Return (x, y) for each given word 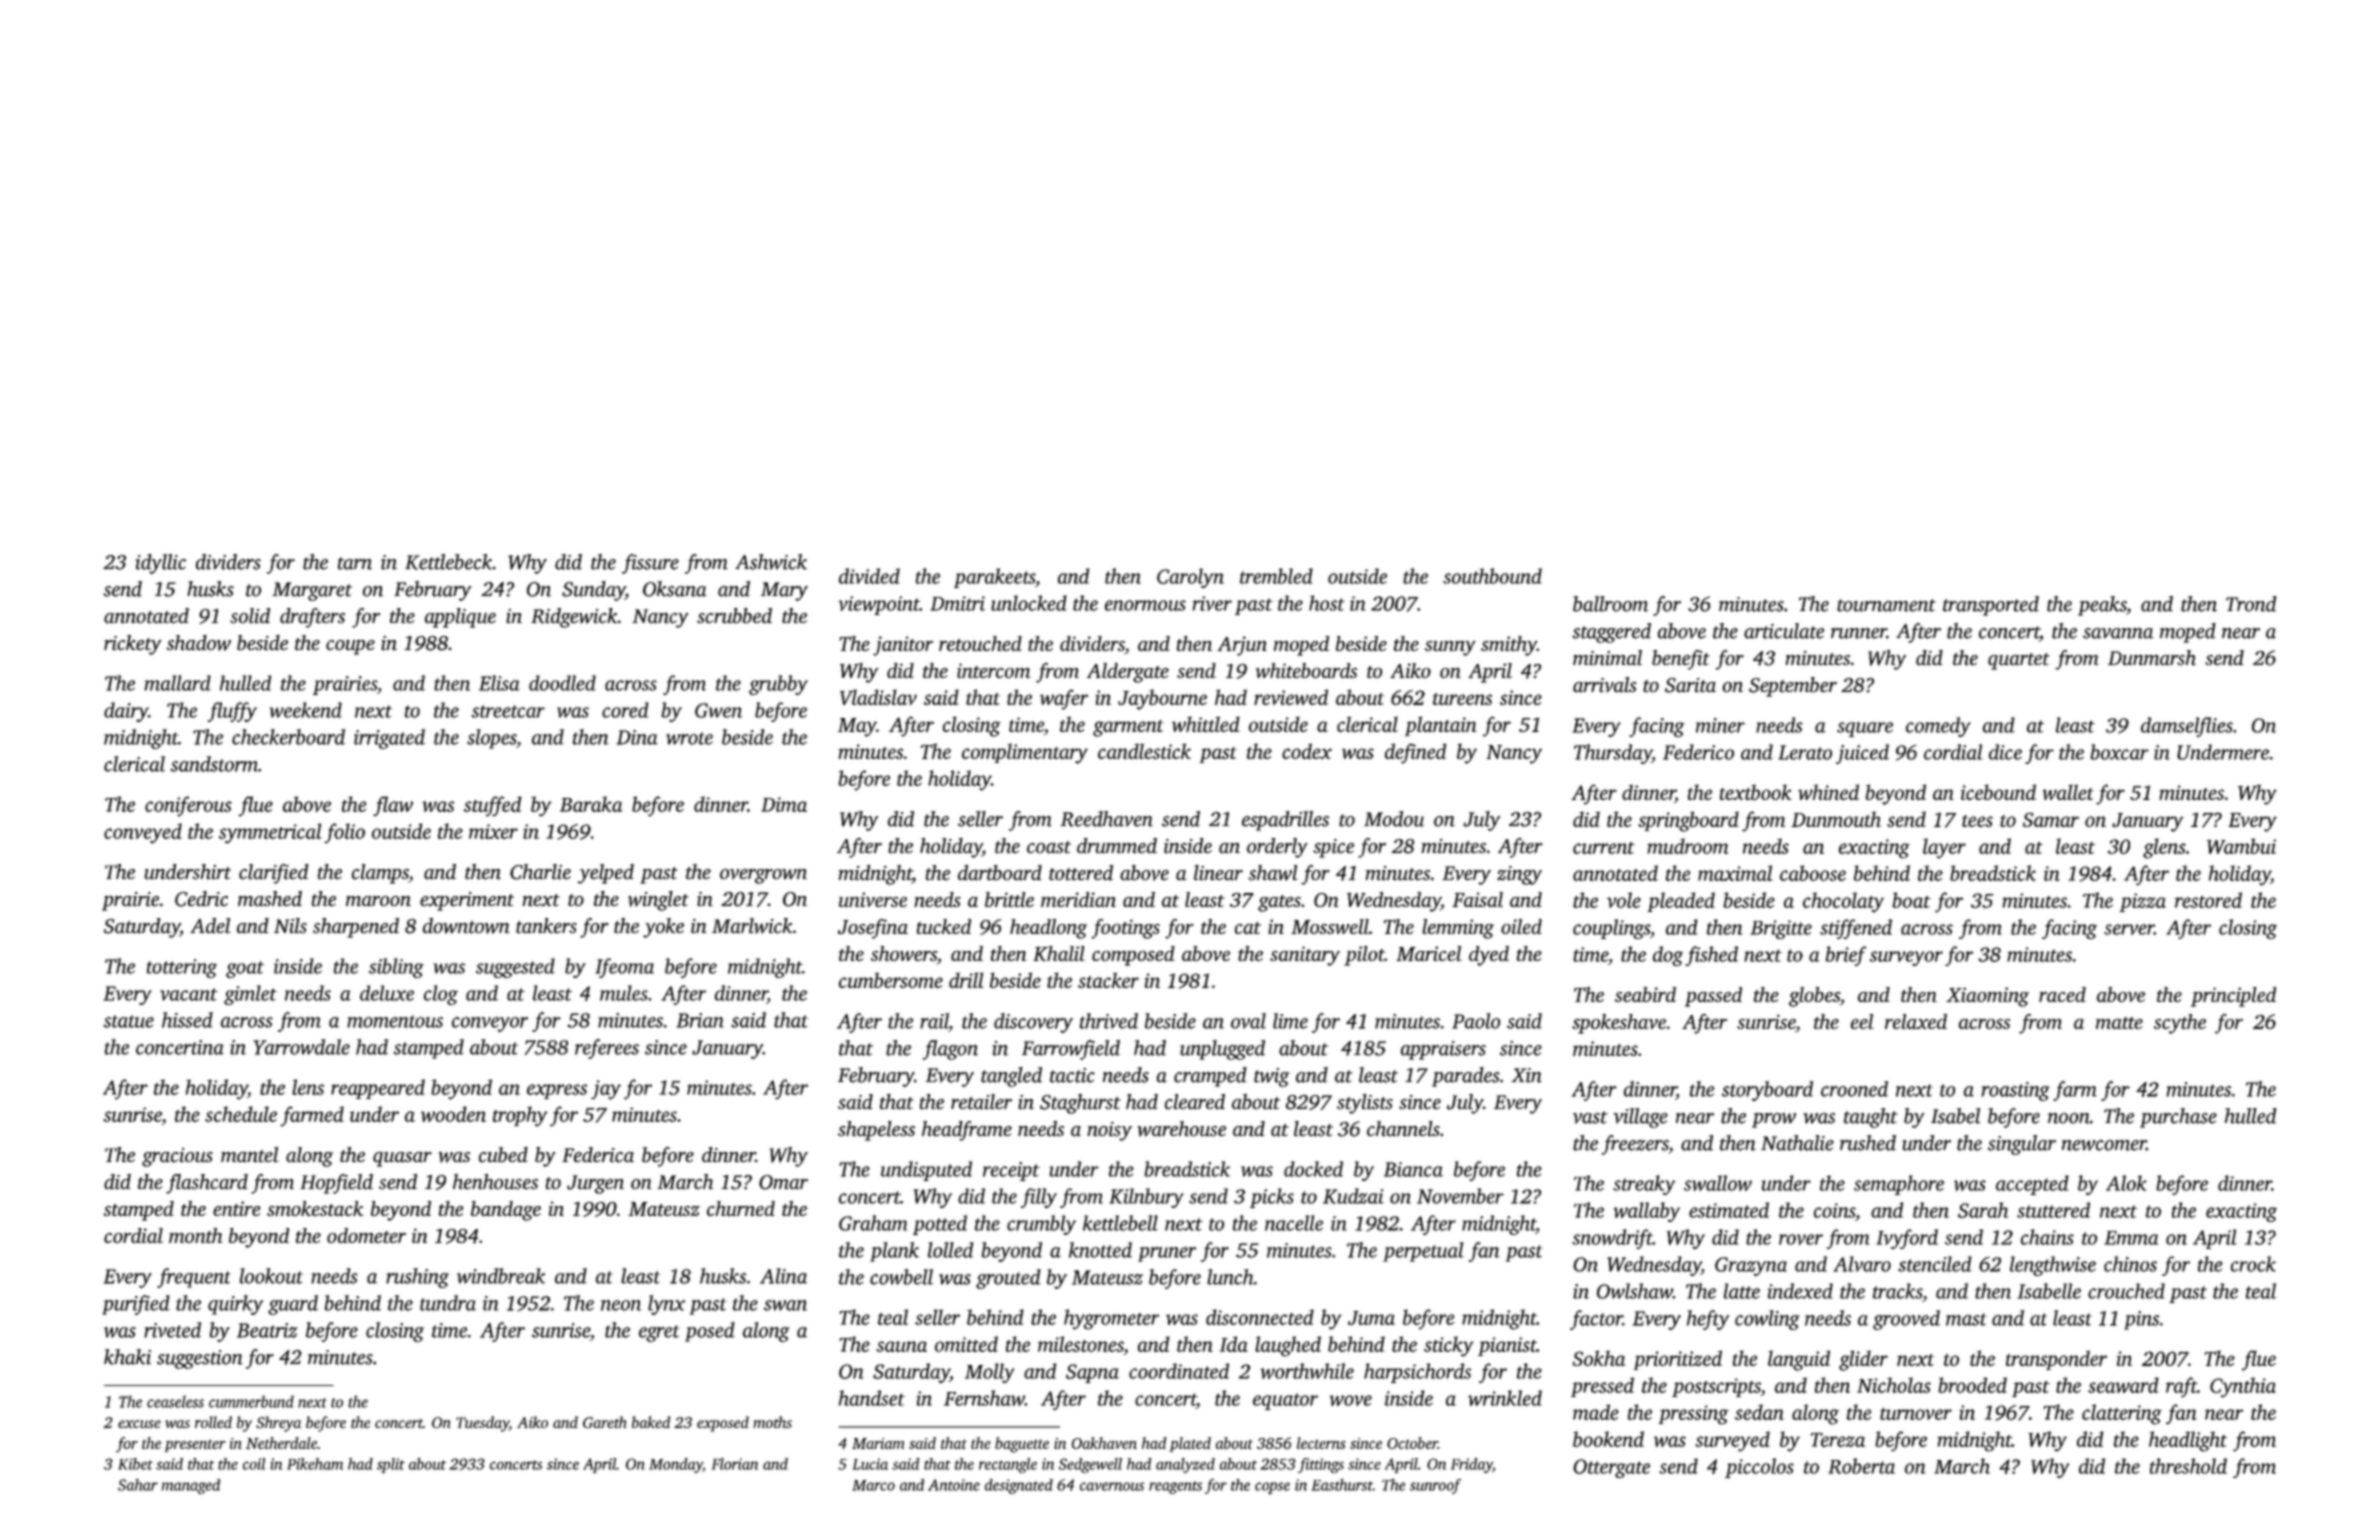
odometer (366, 1235)
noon (2069, 1118)
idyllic (160, 564)
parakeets (994, 578)
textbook (1756, 792)
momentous (395, 1021)
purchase (2178, 1118)
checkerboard (288, 737)
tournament (1886, 605)
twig (1272, 1077)
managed (191, 1486)
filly (1039, 1198)
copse (1272, 1488)
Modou (1394, 819)
